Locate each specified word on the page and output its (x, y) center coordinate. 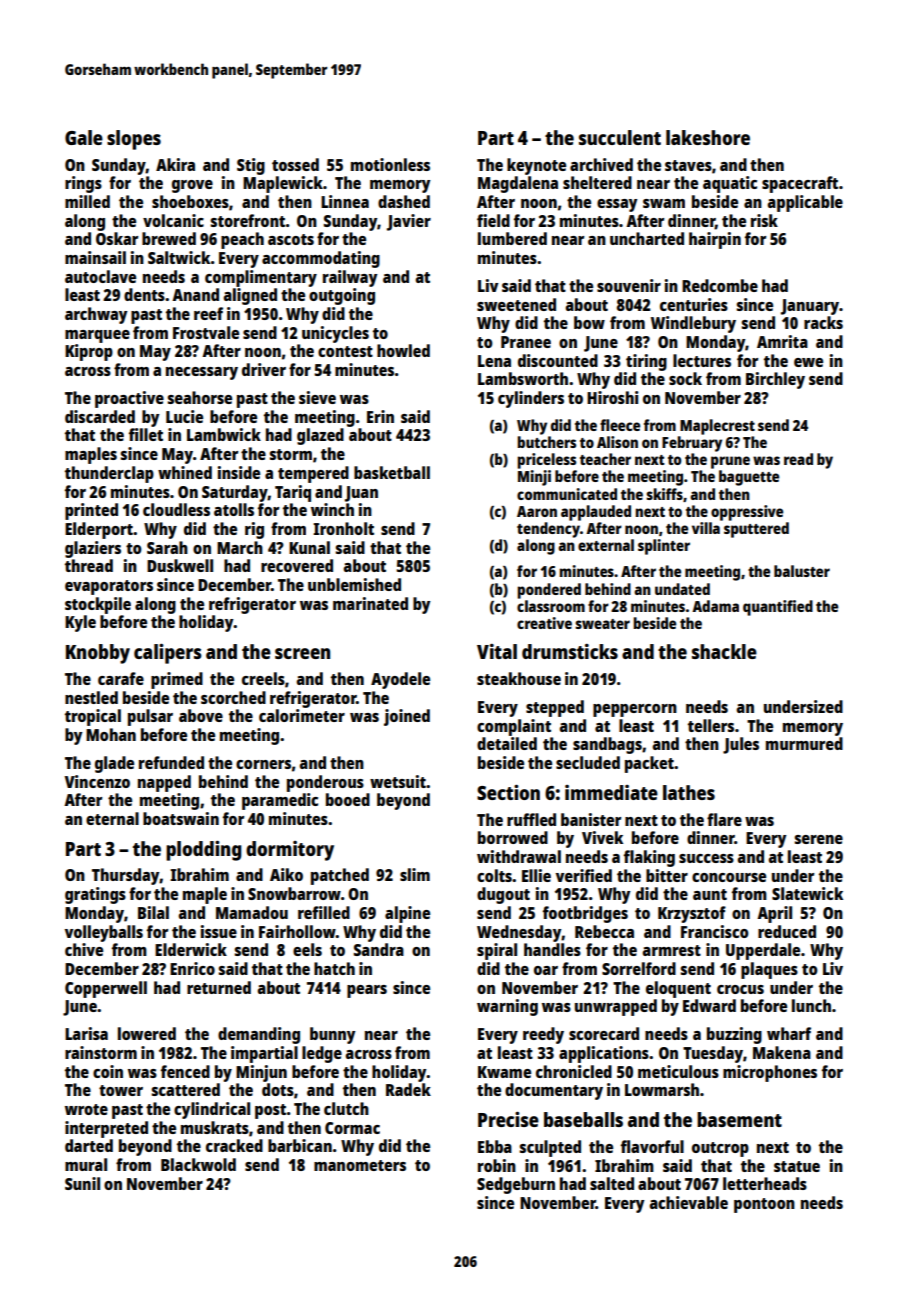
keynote (536, 166)
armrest (672, 950)
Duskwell (180, 565)
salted (612, 1183)
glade (114, 764)
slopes (134, 140)
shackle (724, 651)
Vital (497, 651)
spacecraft (800, 184)
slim (415, 874)
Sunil (82, 1183)
